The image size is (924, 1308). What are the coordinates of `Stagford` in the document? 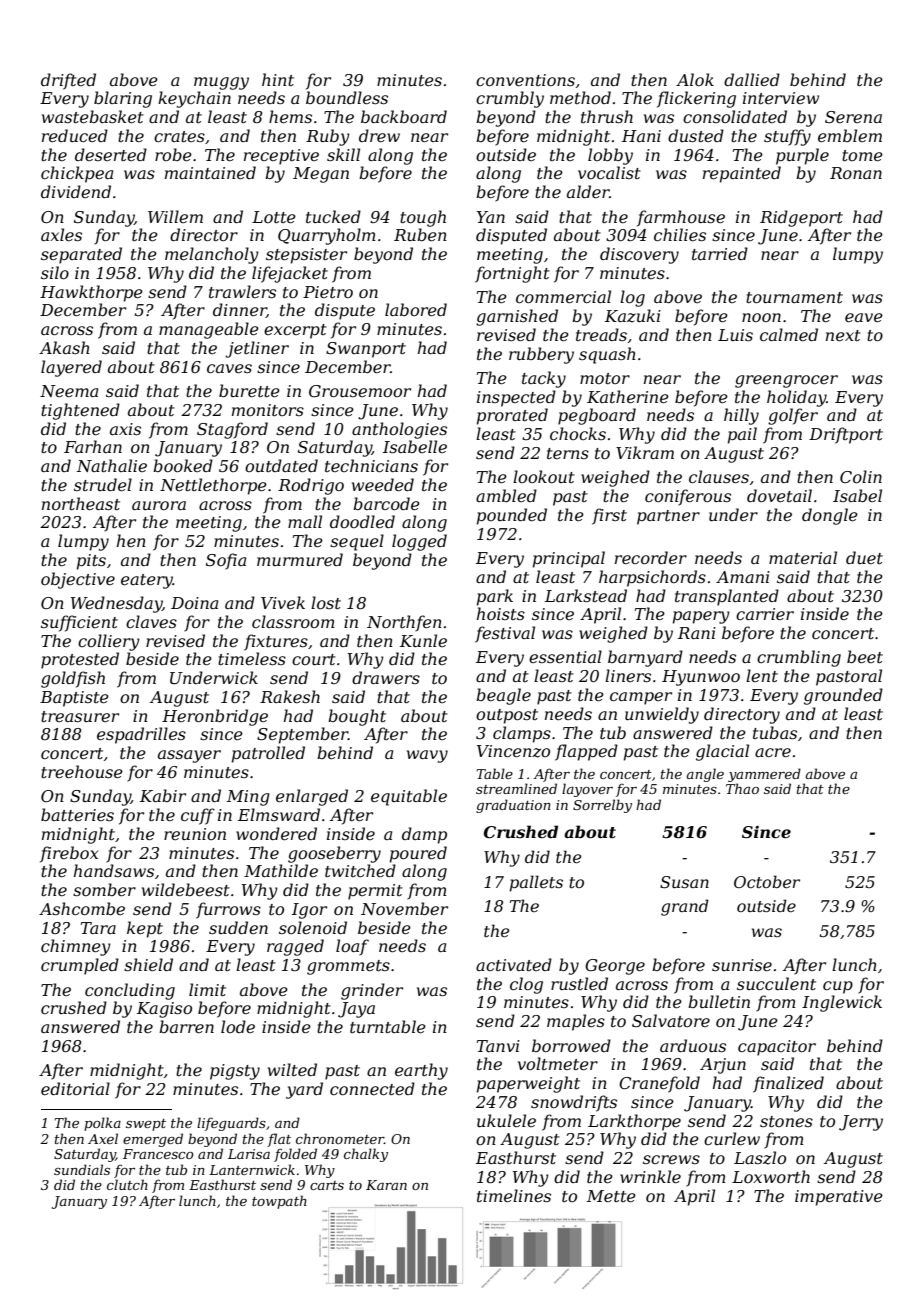 It's located at (232, 430).
